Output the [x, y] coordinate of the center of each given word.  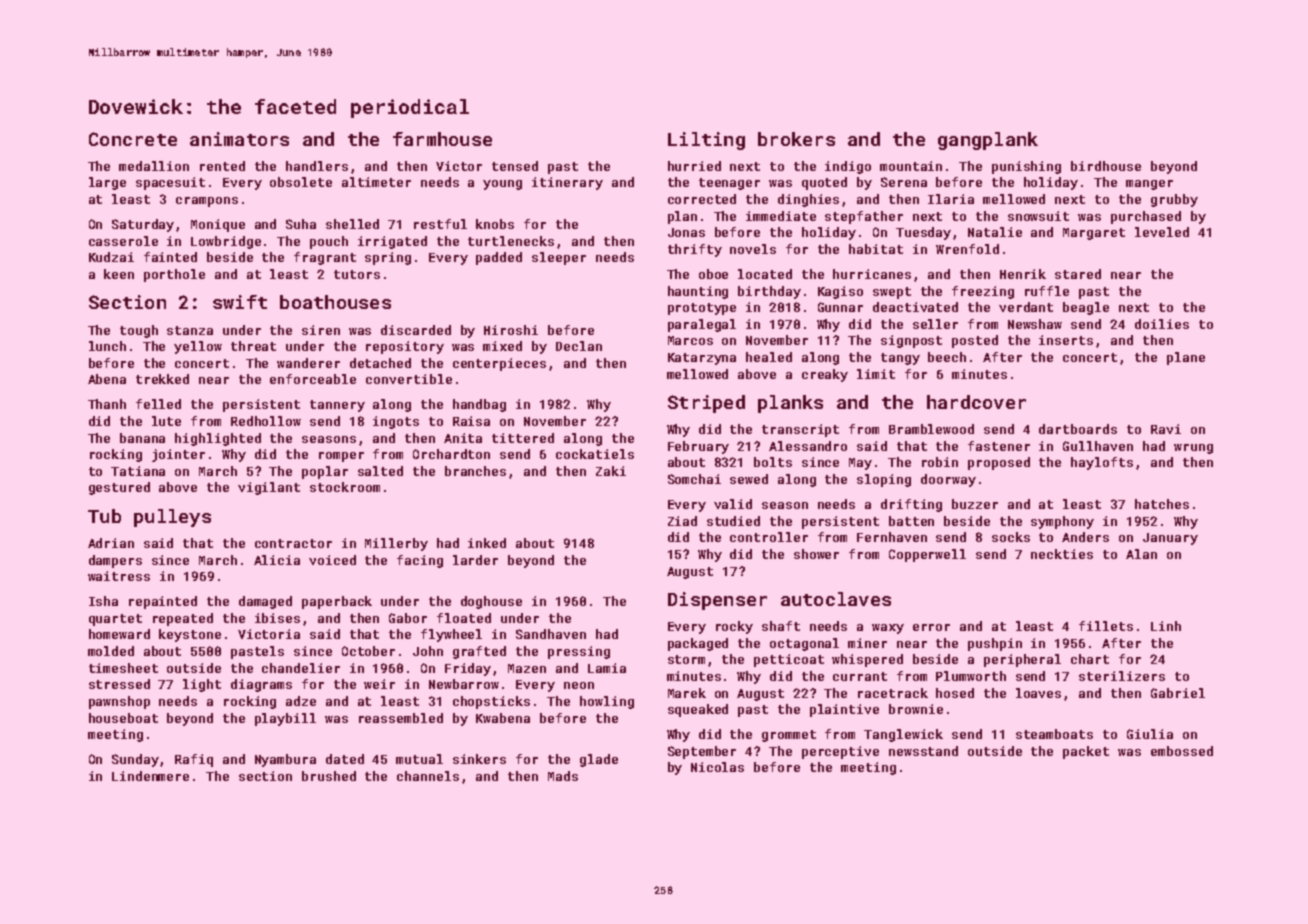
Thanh [107, 404]
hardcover [976, 402]
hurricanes [872, 274]
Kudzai [111, 257]
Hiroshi [511, 330]
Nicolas [717, 767]
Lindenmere [150, 776]
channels [428, 776]
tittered [523, 438]
